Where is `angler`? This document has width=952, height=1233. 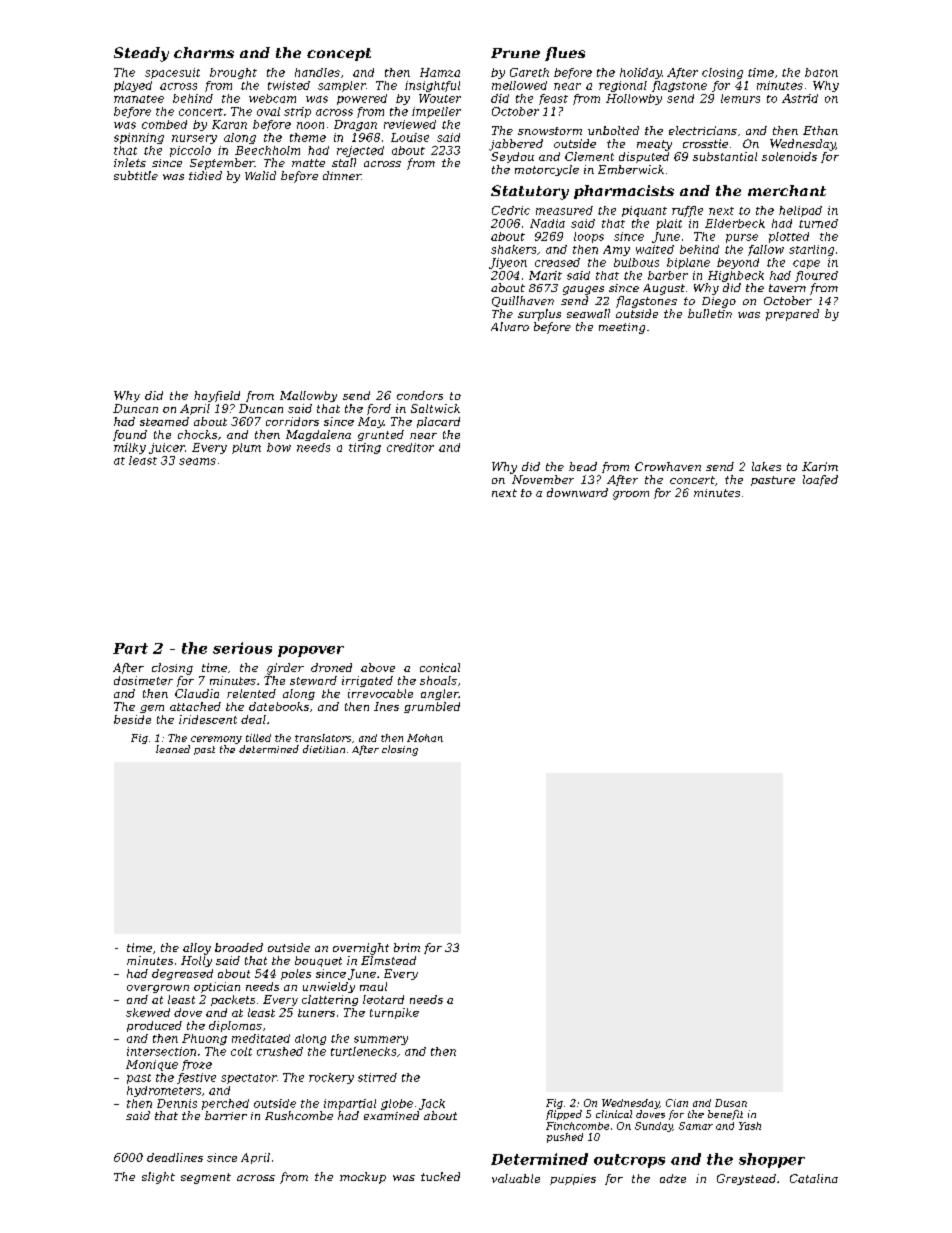
angler is located at coordinates (440, 694).
